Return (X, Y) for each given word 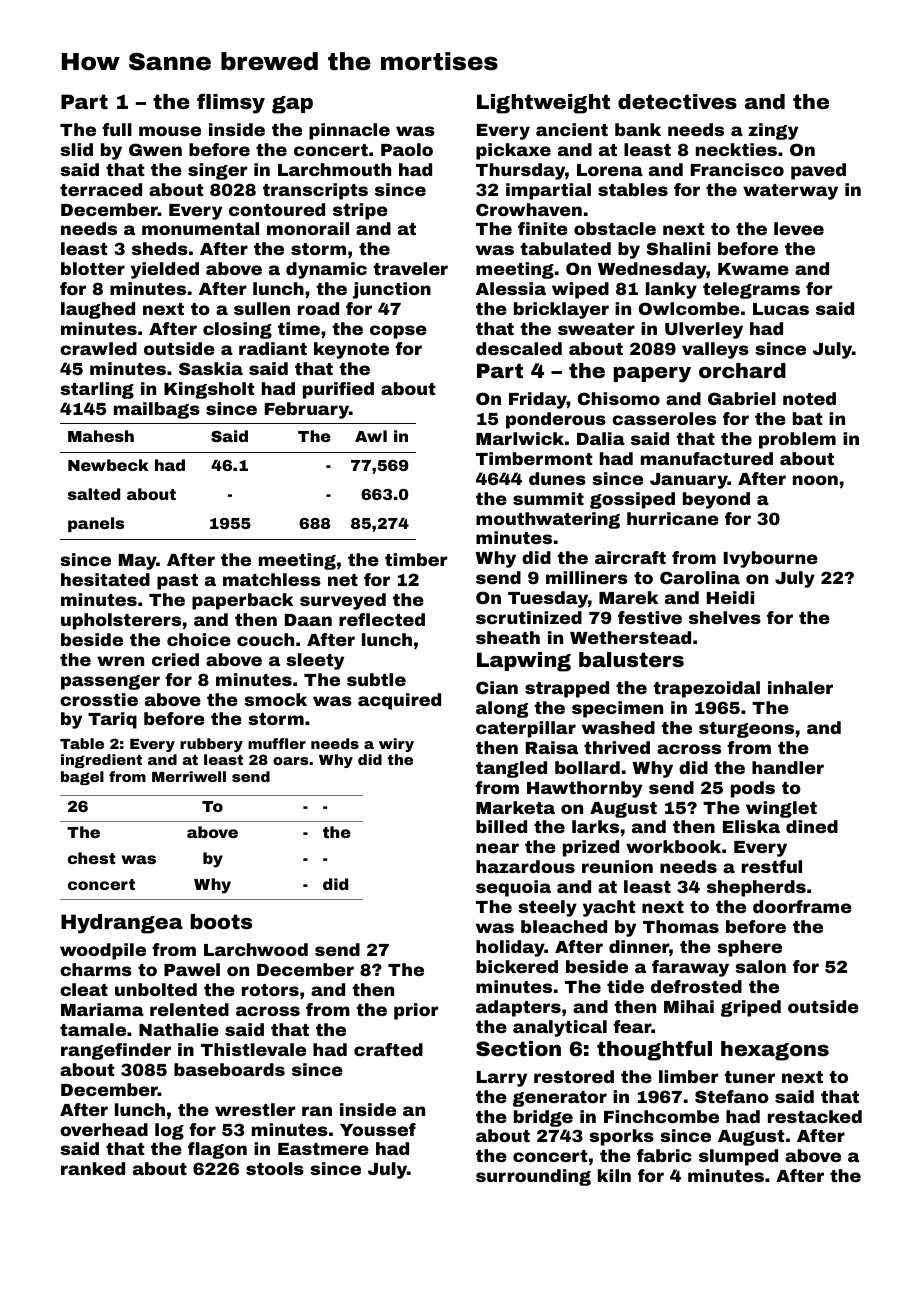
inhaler (800, 687)
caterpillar (526, 729)
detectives (677, 101)
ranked (93, 1168)
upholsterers (121, 621)
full (117, 129)
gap (292, 105)
